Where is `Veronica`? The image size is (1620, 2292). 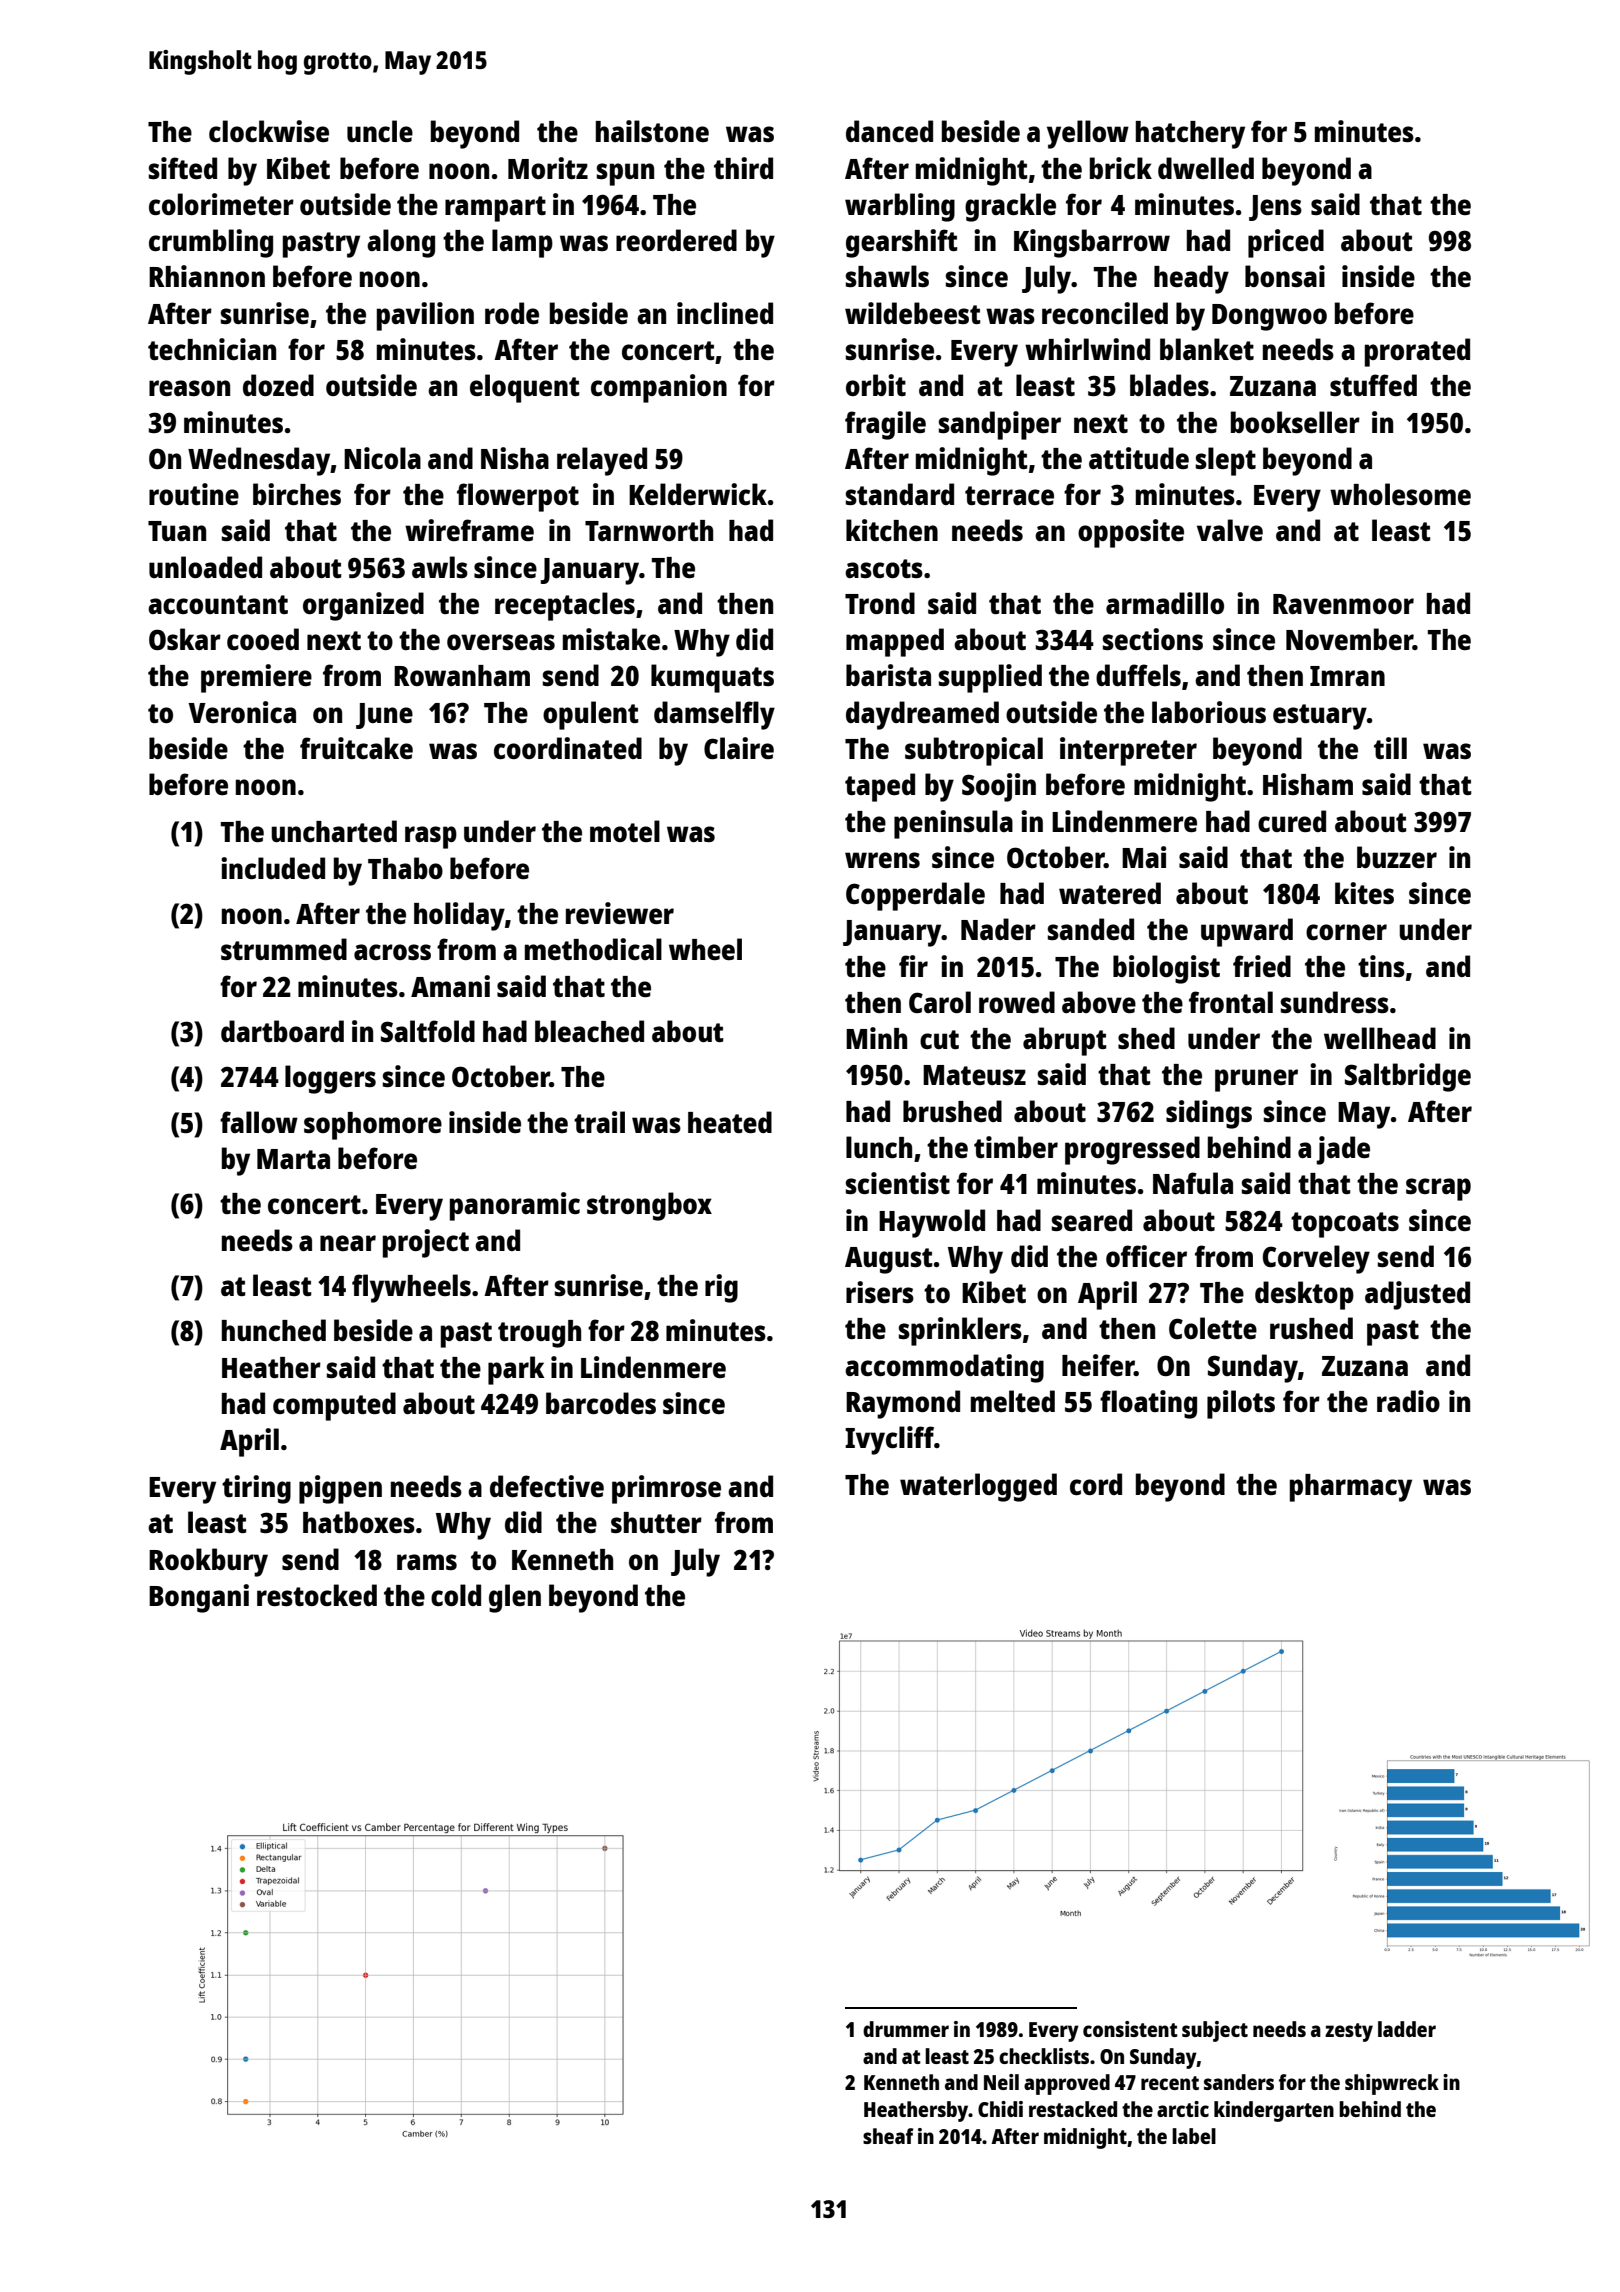
Veronica is located at coordinates (242, 712).
